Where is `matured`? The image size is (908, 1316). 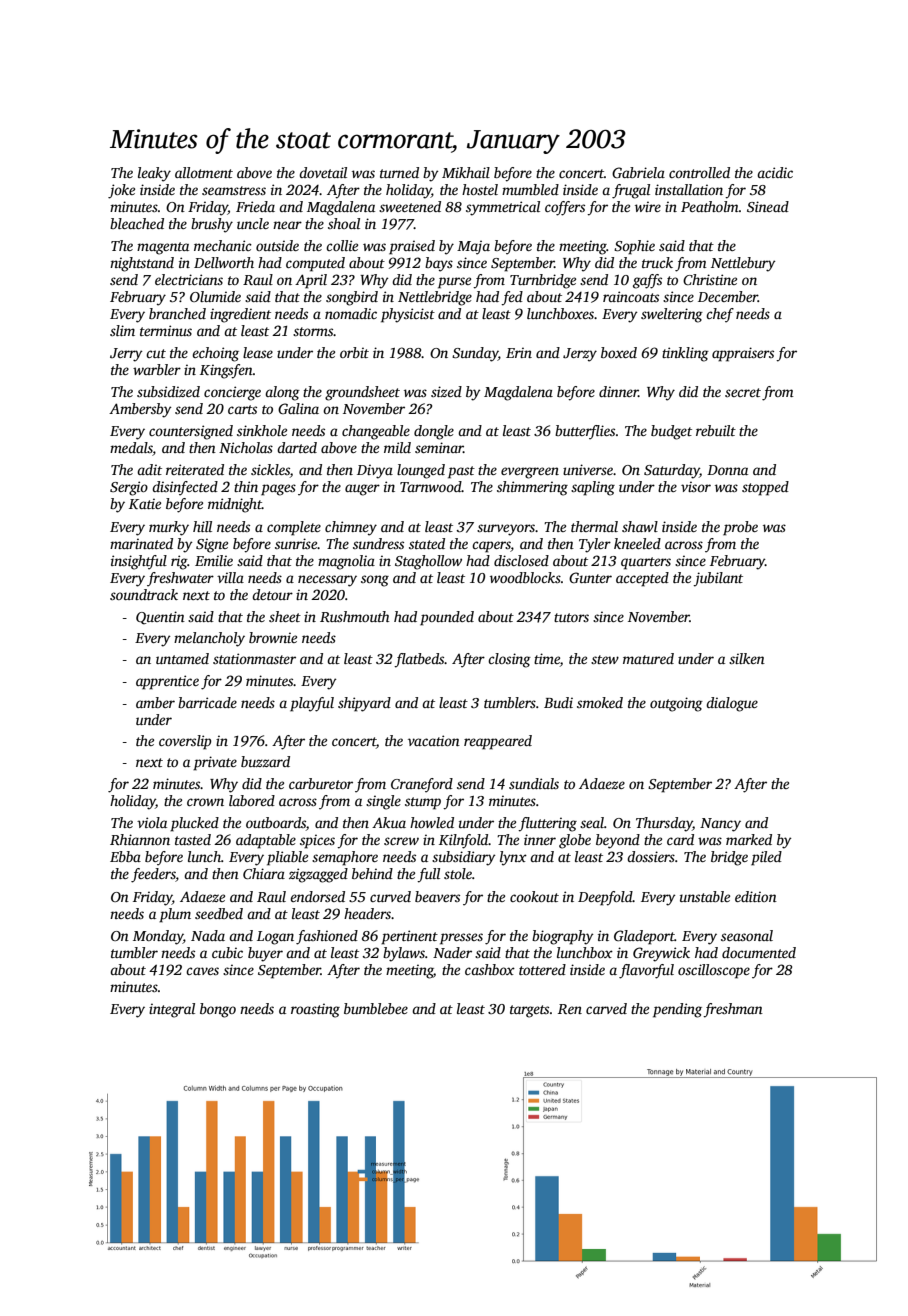 matured is located at coordinates (648, 658).
